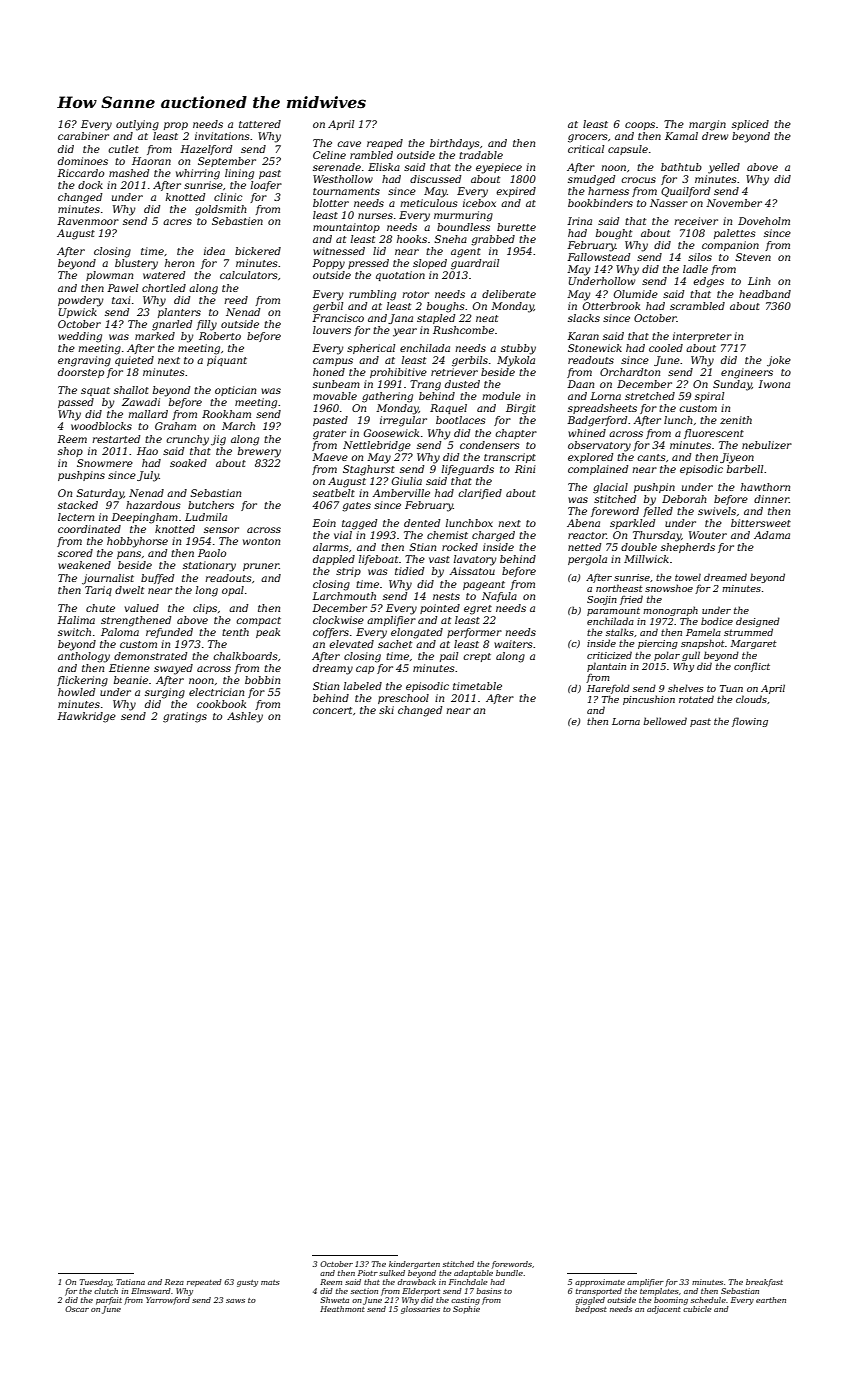 The width and height of the screenshot is (849, 1400). Describe the element at coordinates (651, 457) in the screenshot. I see `cants` at that location.
